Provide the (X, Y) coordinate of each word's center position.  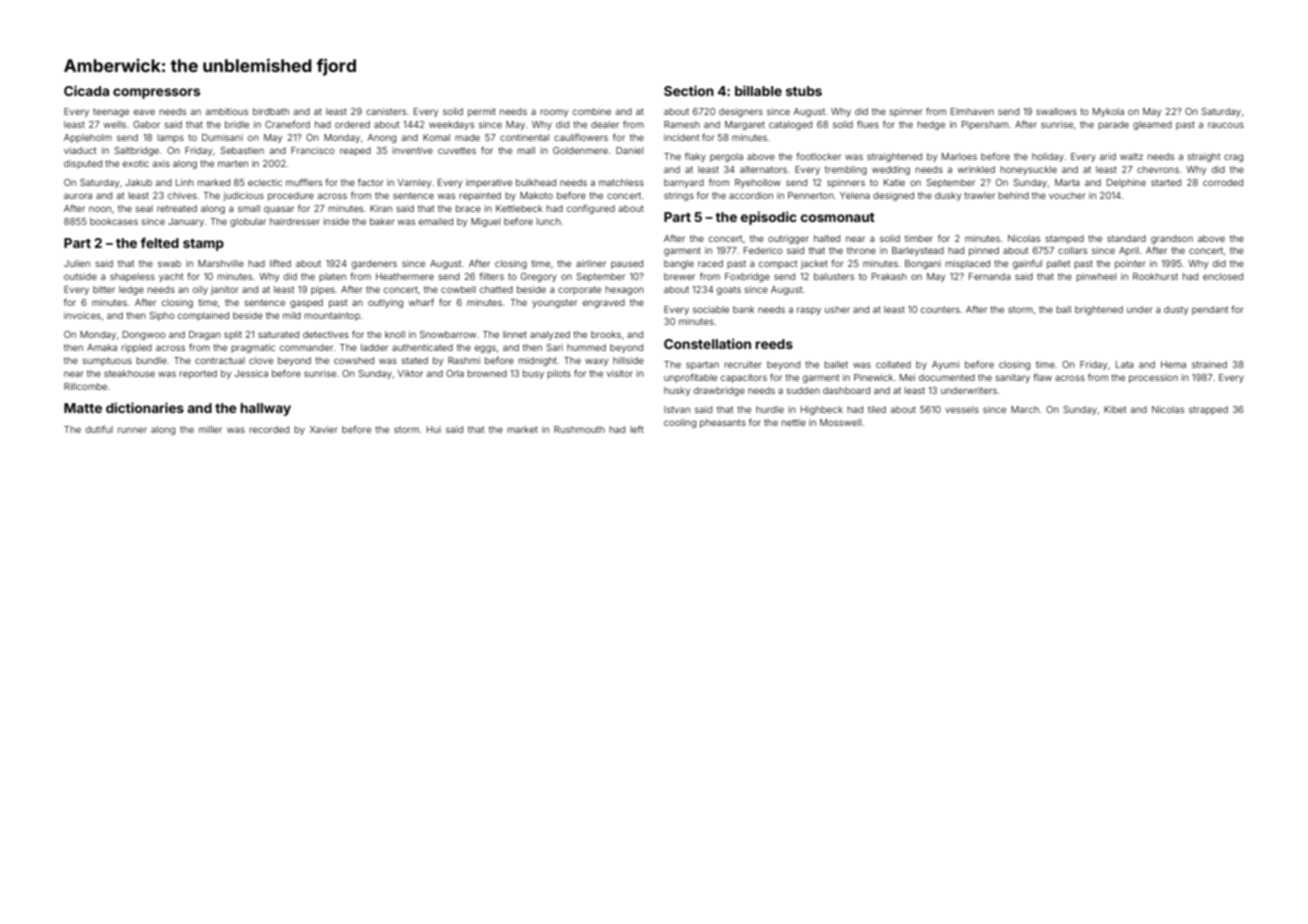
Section (689, 90)
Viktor (410, 373)
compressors (156, 93)
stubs (804, 91)
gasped (306, 303)
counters (940, 309)
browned (487, 373)
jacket (814, 264)
